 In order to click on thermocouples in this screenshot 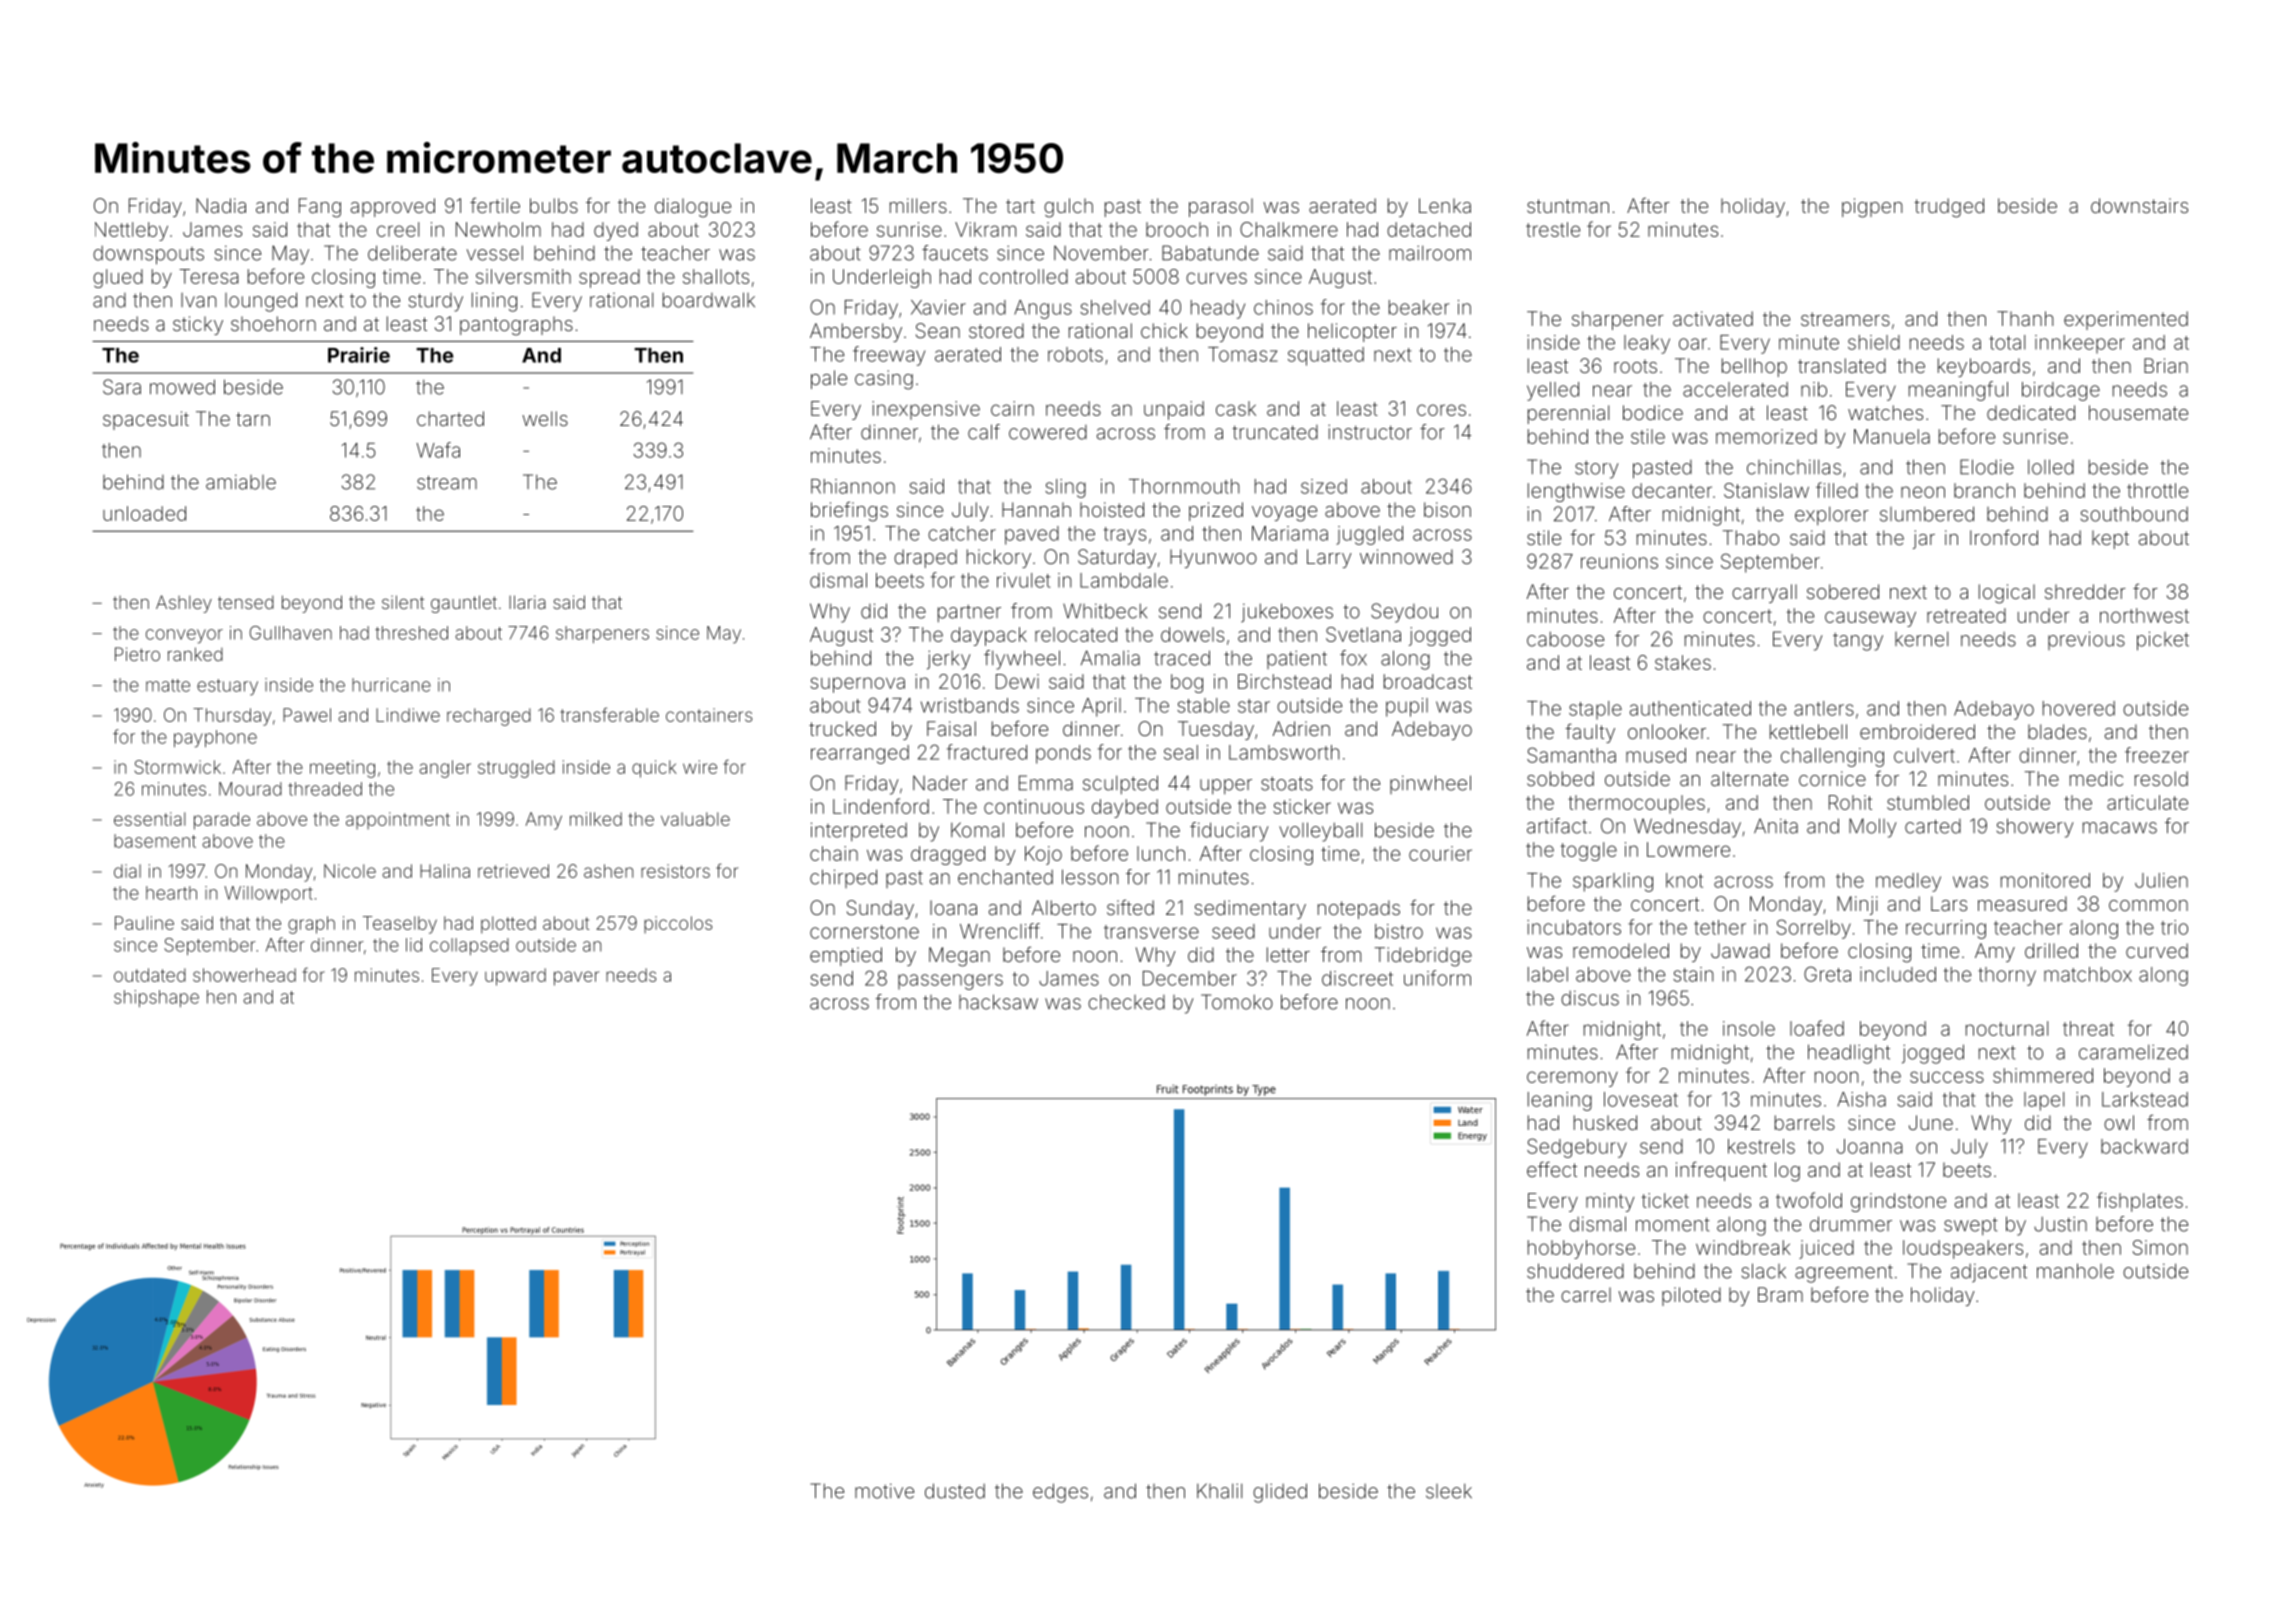, I will do `click(1636, 804)`.
